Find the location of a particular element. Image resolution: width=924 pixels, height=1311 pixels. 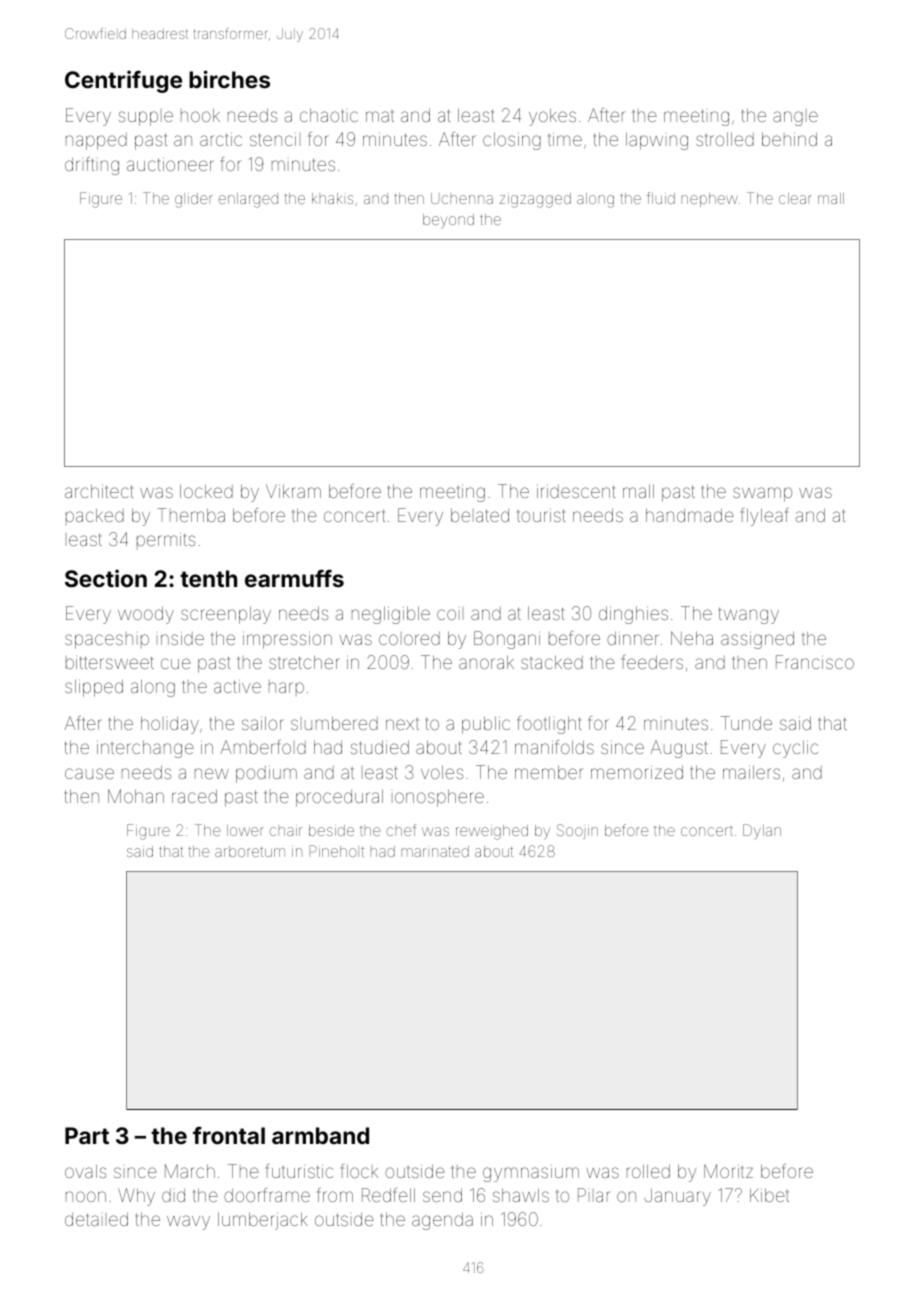

cyclic is located at coordinates (795, 749).
